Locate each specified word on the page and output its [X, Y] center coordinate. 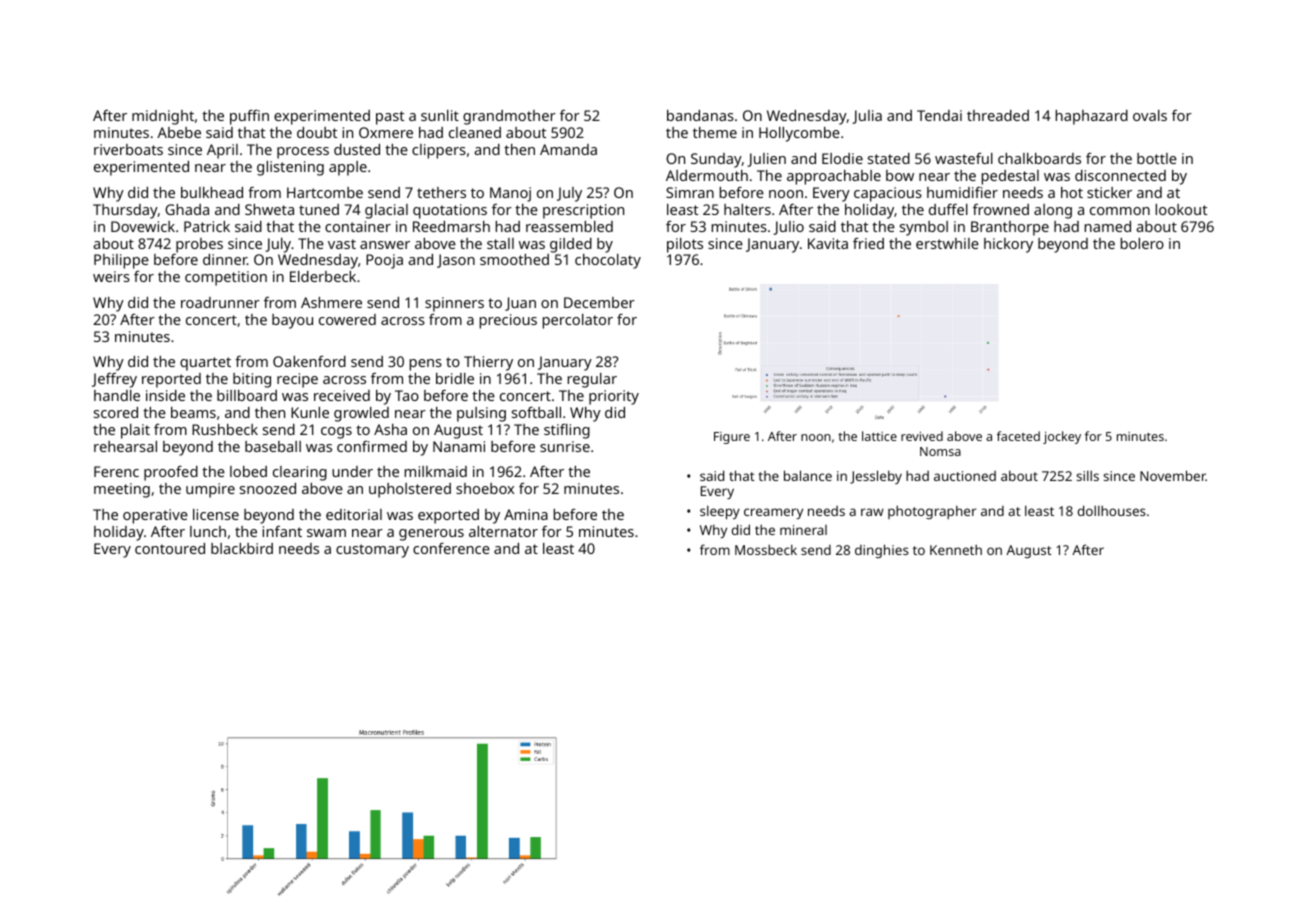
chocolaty [608, 261]
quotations [450, 211]
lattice [879, 436]
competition [226, 278]
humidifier [962, 192]
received [342, 395]
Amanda [568, 149]
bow [900, 175]
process [303, 153]
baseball [273, 446]
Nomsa [940, 451]
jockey [1062, 437]
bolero [1142, 243]
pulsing [481, 414]
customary [372, 551]
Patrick [207, 226]
